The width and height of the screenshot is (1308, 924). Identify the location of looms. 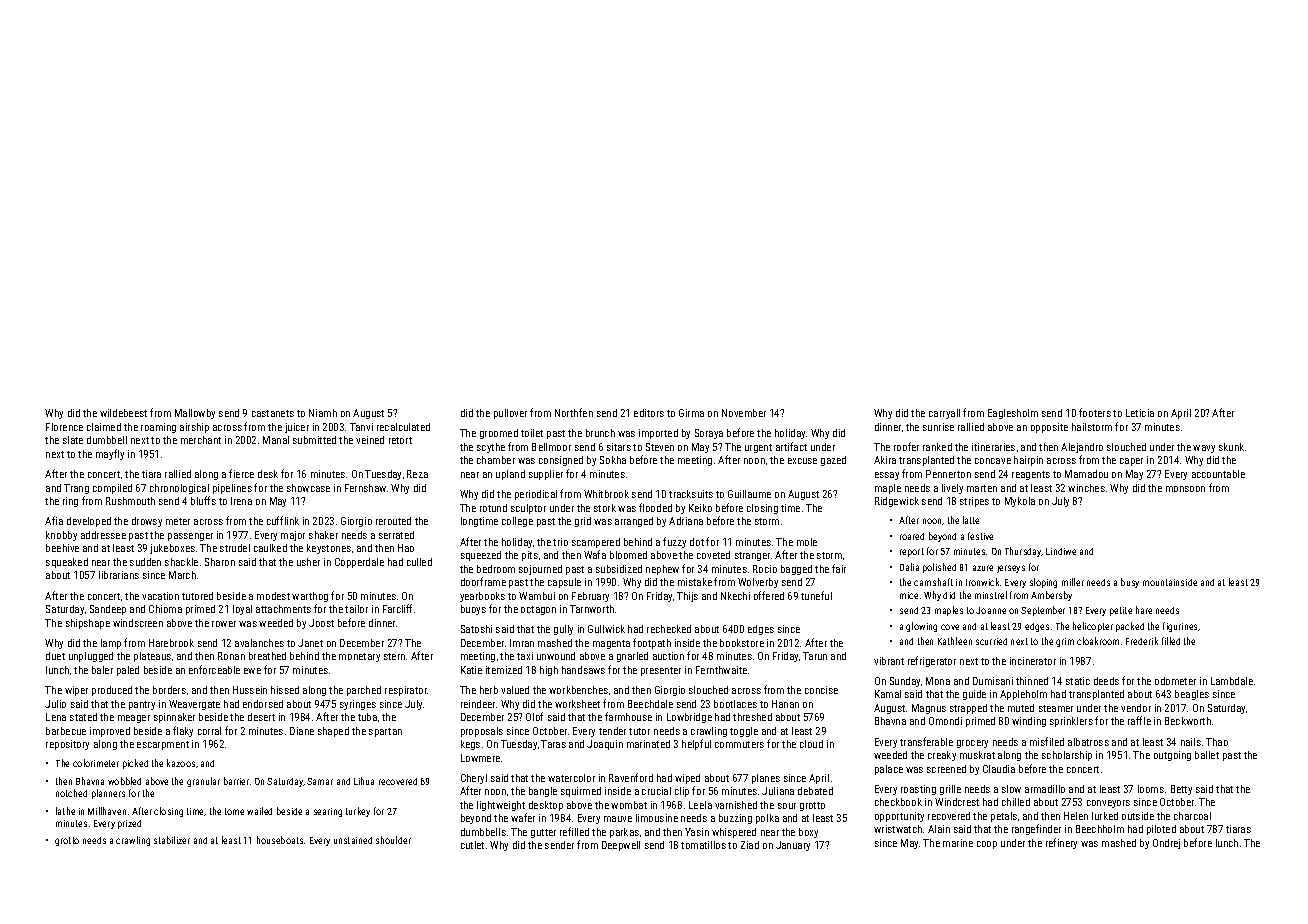
(1151, 789).
